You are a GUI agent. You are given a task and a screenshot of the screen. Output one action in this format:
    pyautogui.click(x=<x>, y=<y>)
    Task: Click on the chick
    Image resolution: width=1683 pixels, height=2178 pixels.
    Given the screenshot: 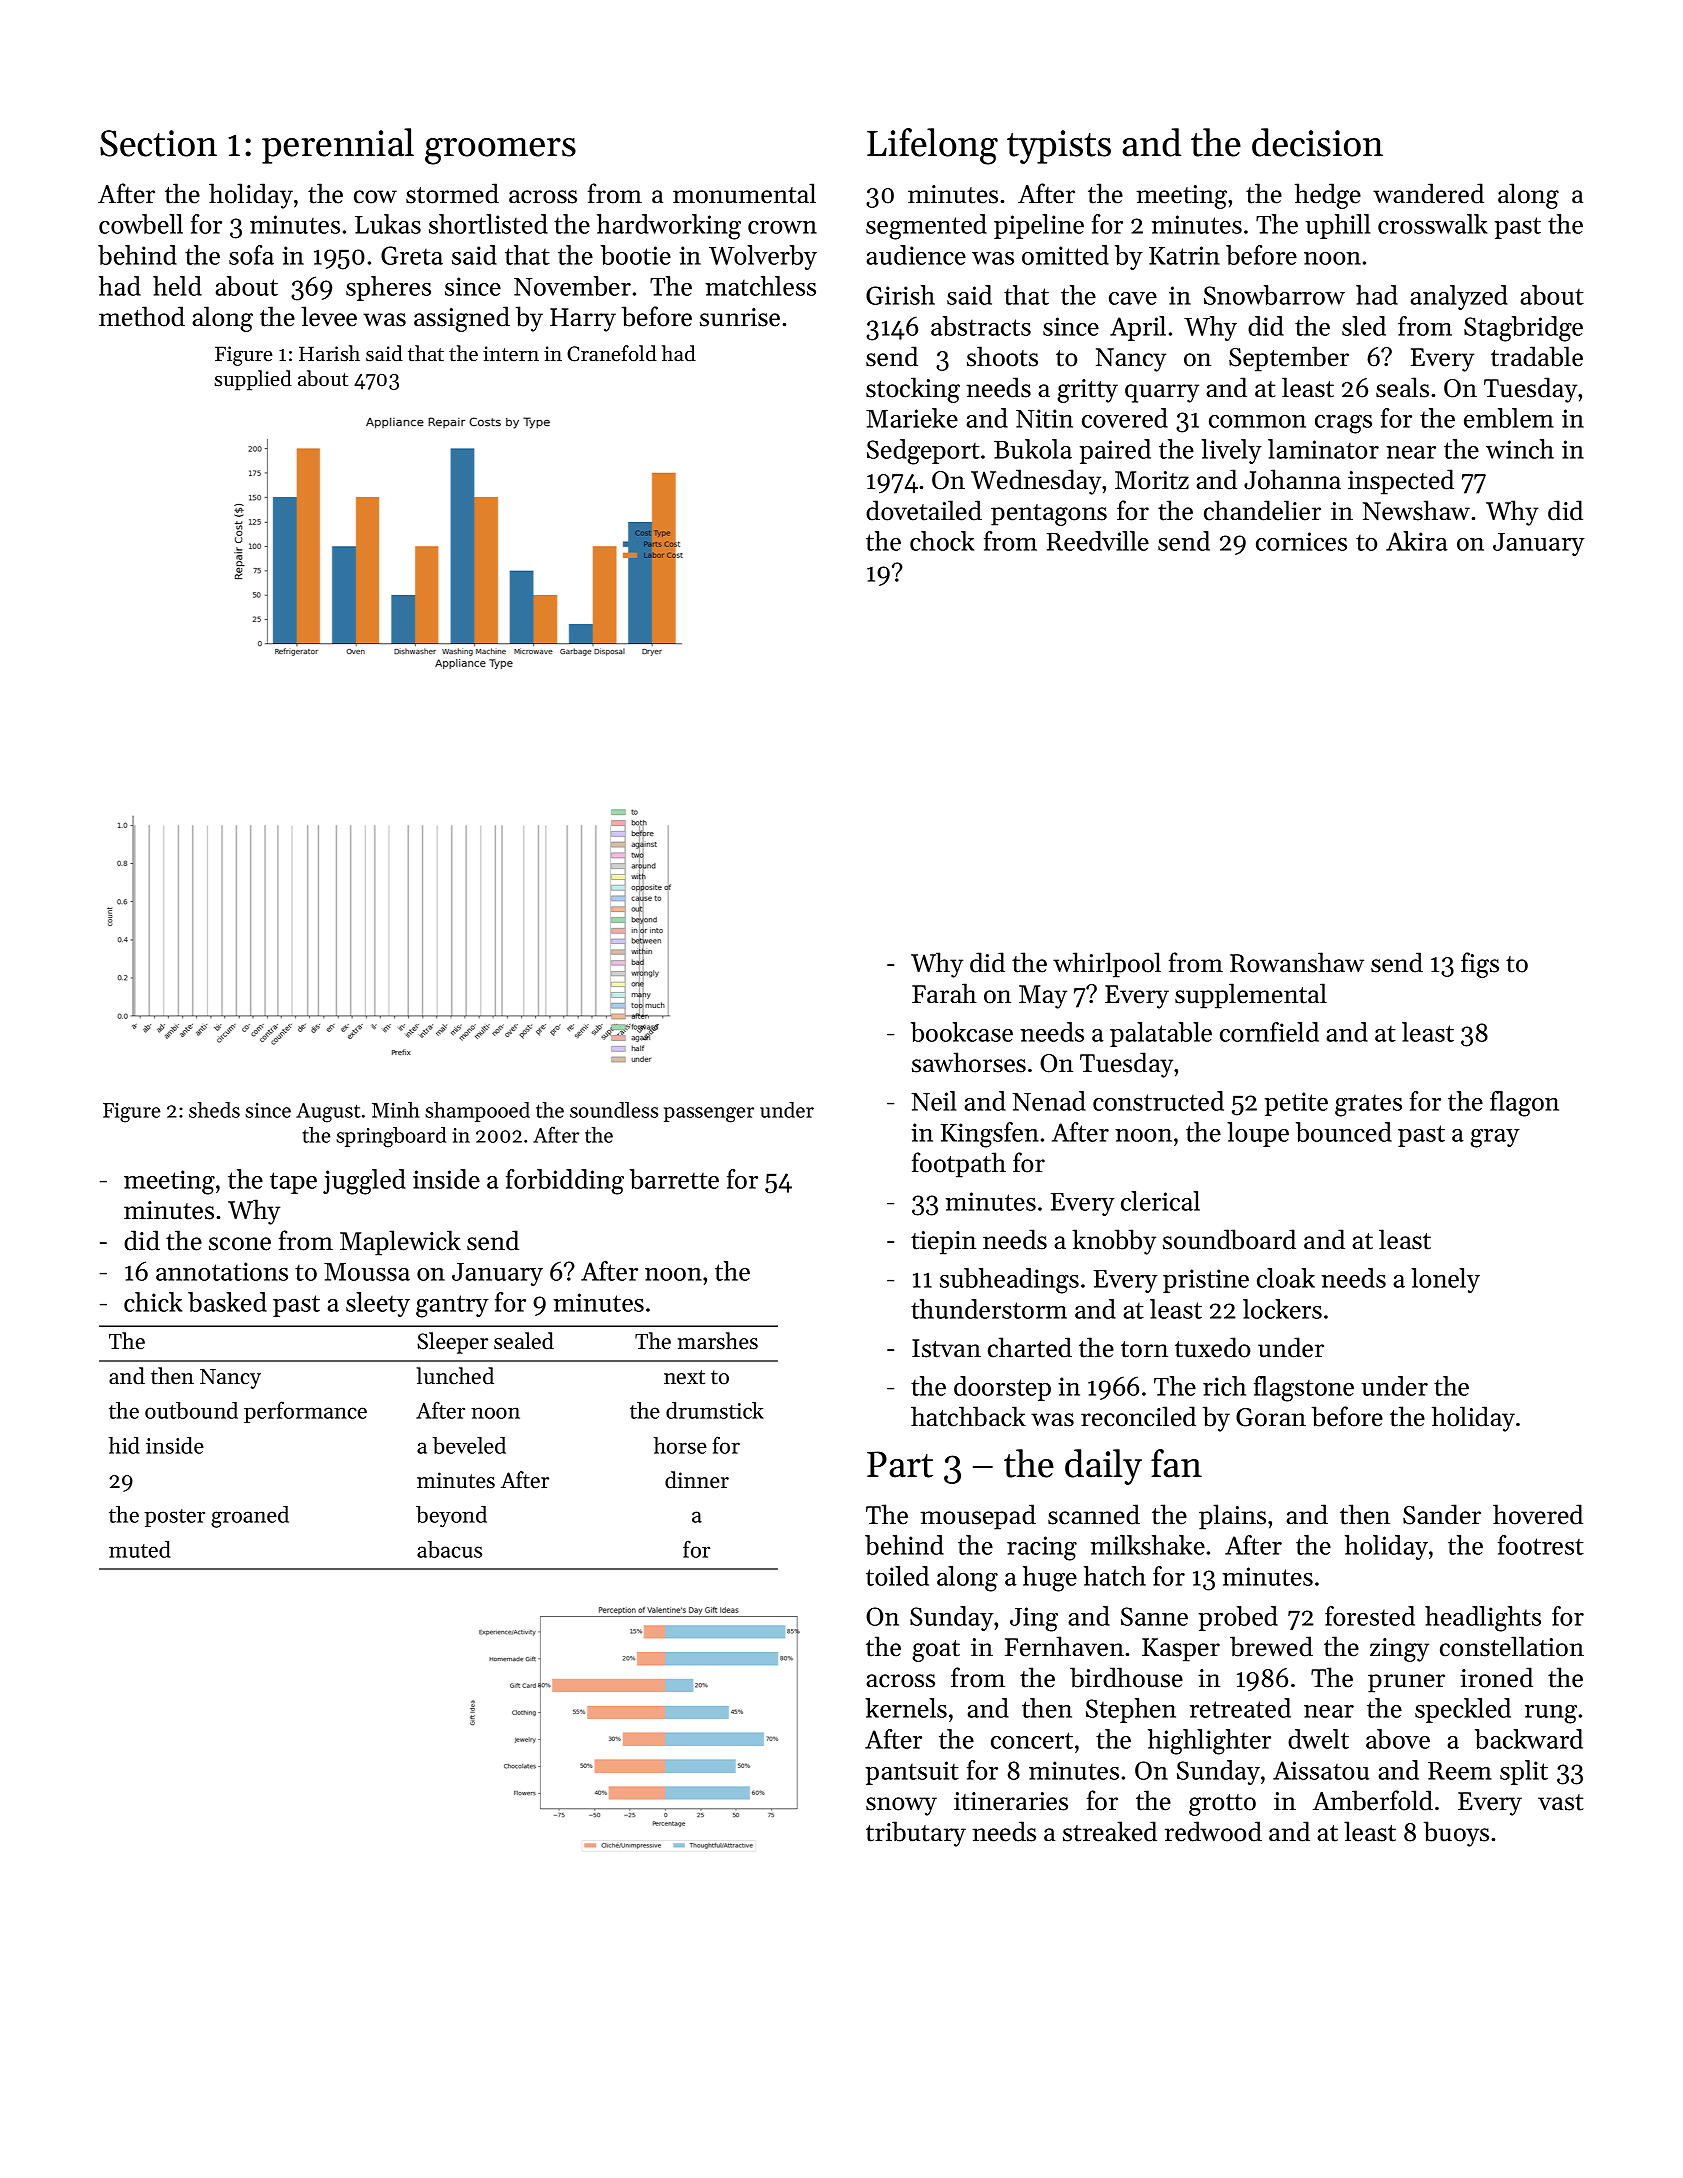 What is the action you would take?
    pyautogui.click(x=153, y=1302)
